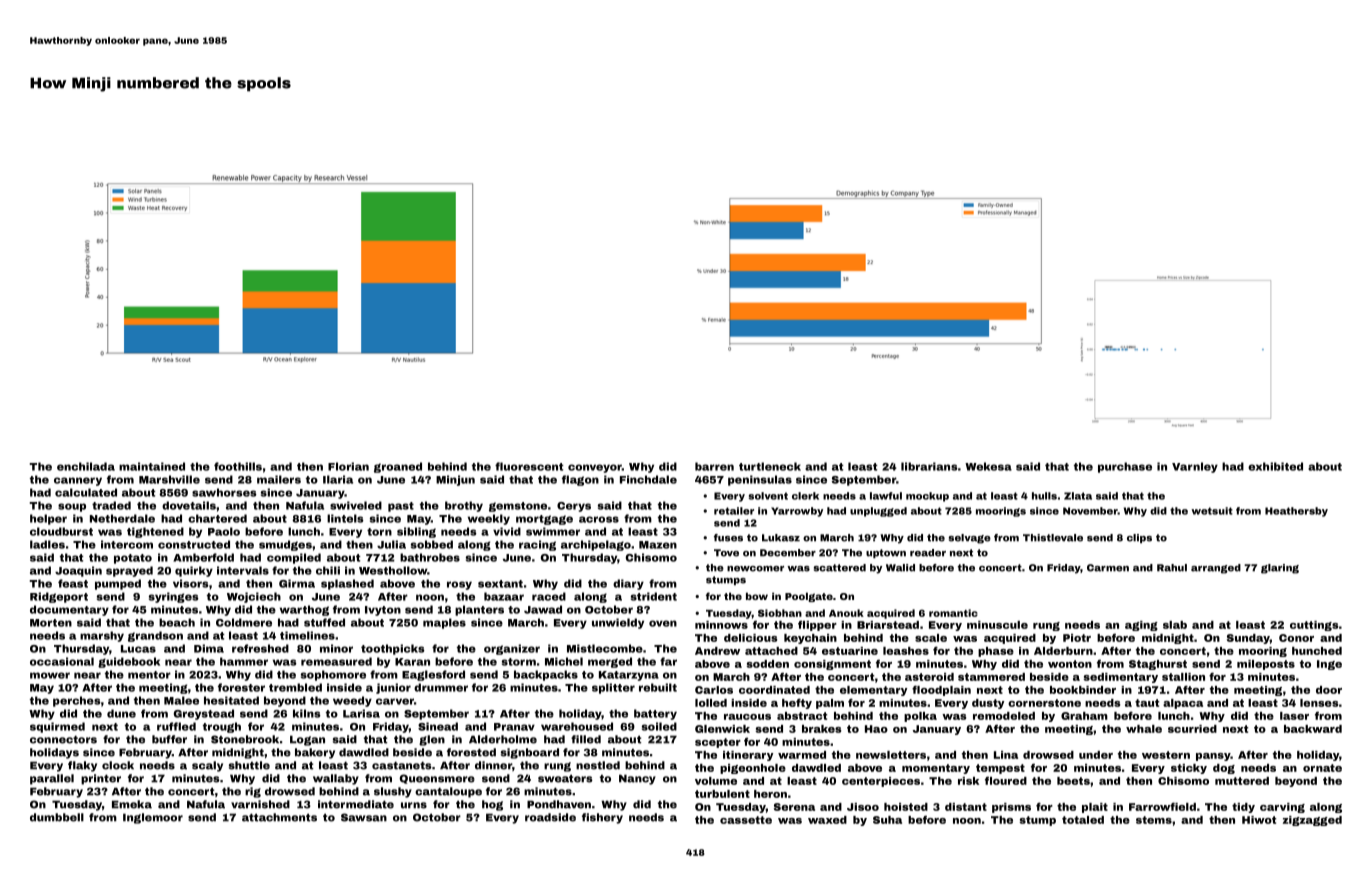 The height and width of the page is (887, 1372). I want to click on keychain, so click(810, 639).
